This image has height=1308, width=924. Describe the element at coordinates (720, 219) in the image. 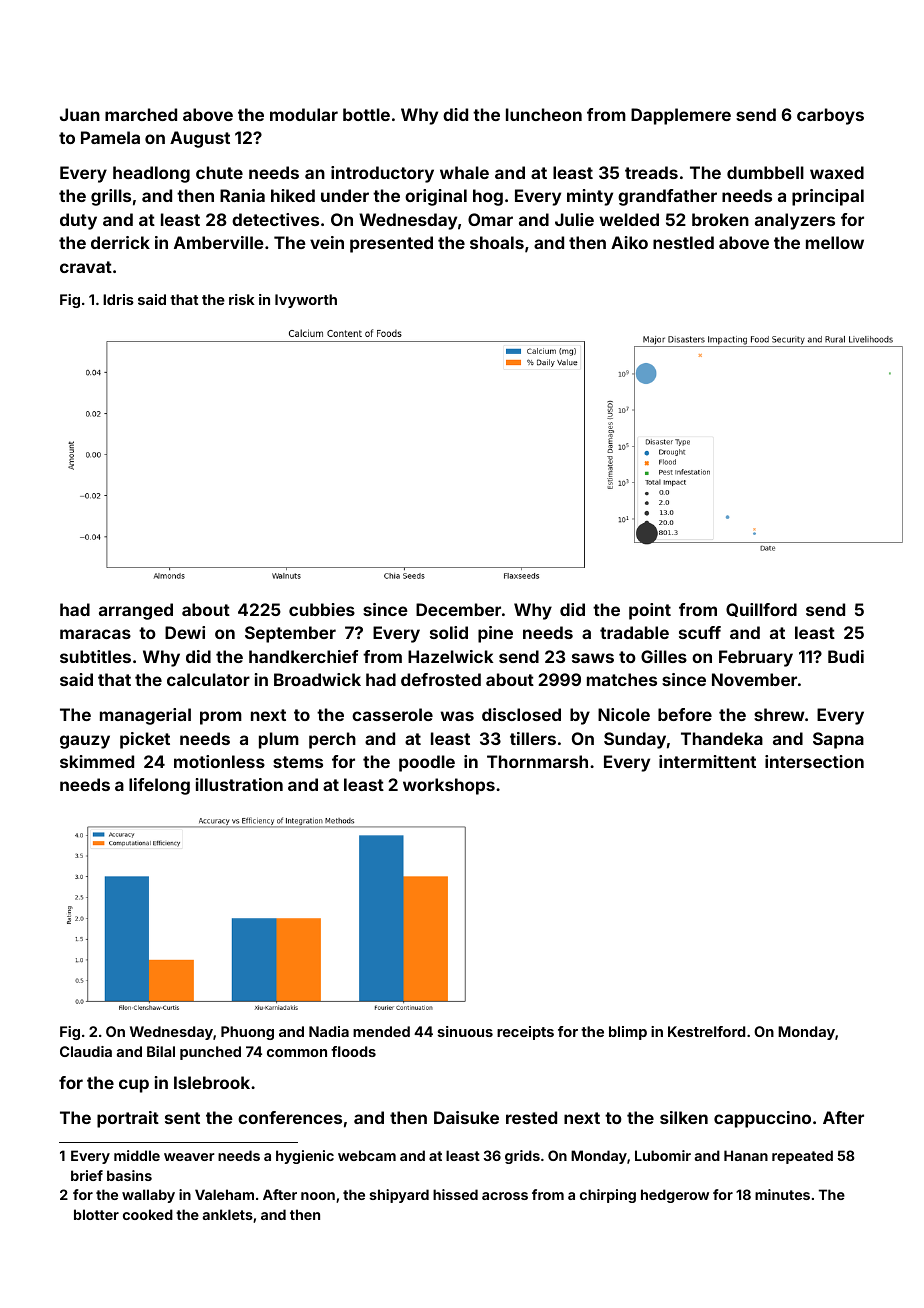

I see `broken` at that location.
